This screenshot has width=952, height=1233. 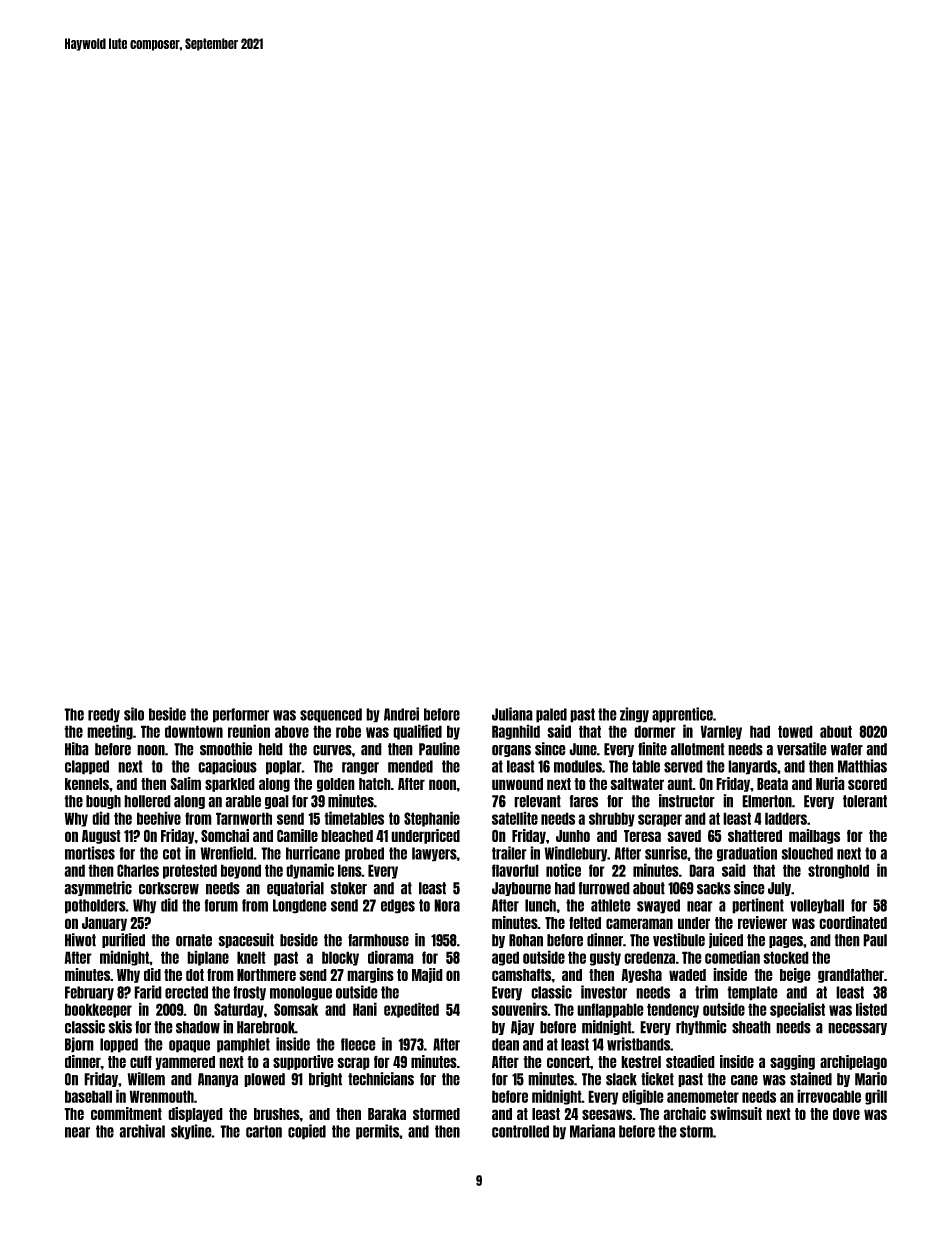 What do you see at coordinates (515, 818) in the screenshot?
I see `satellite` at bounding box center [515, 818].
